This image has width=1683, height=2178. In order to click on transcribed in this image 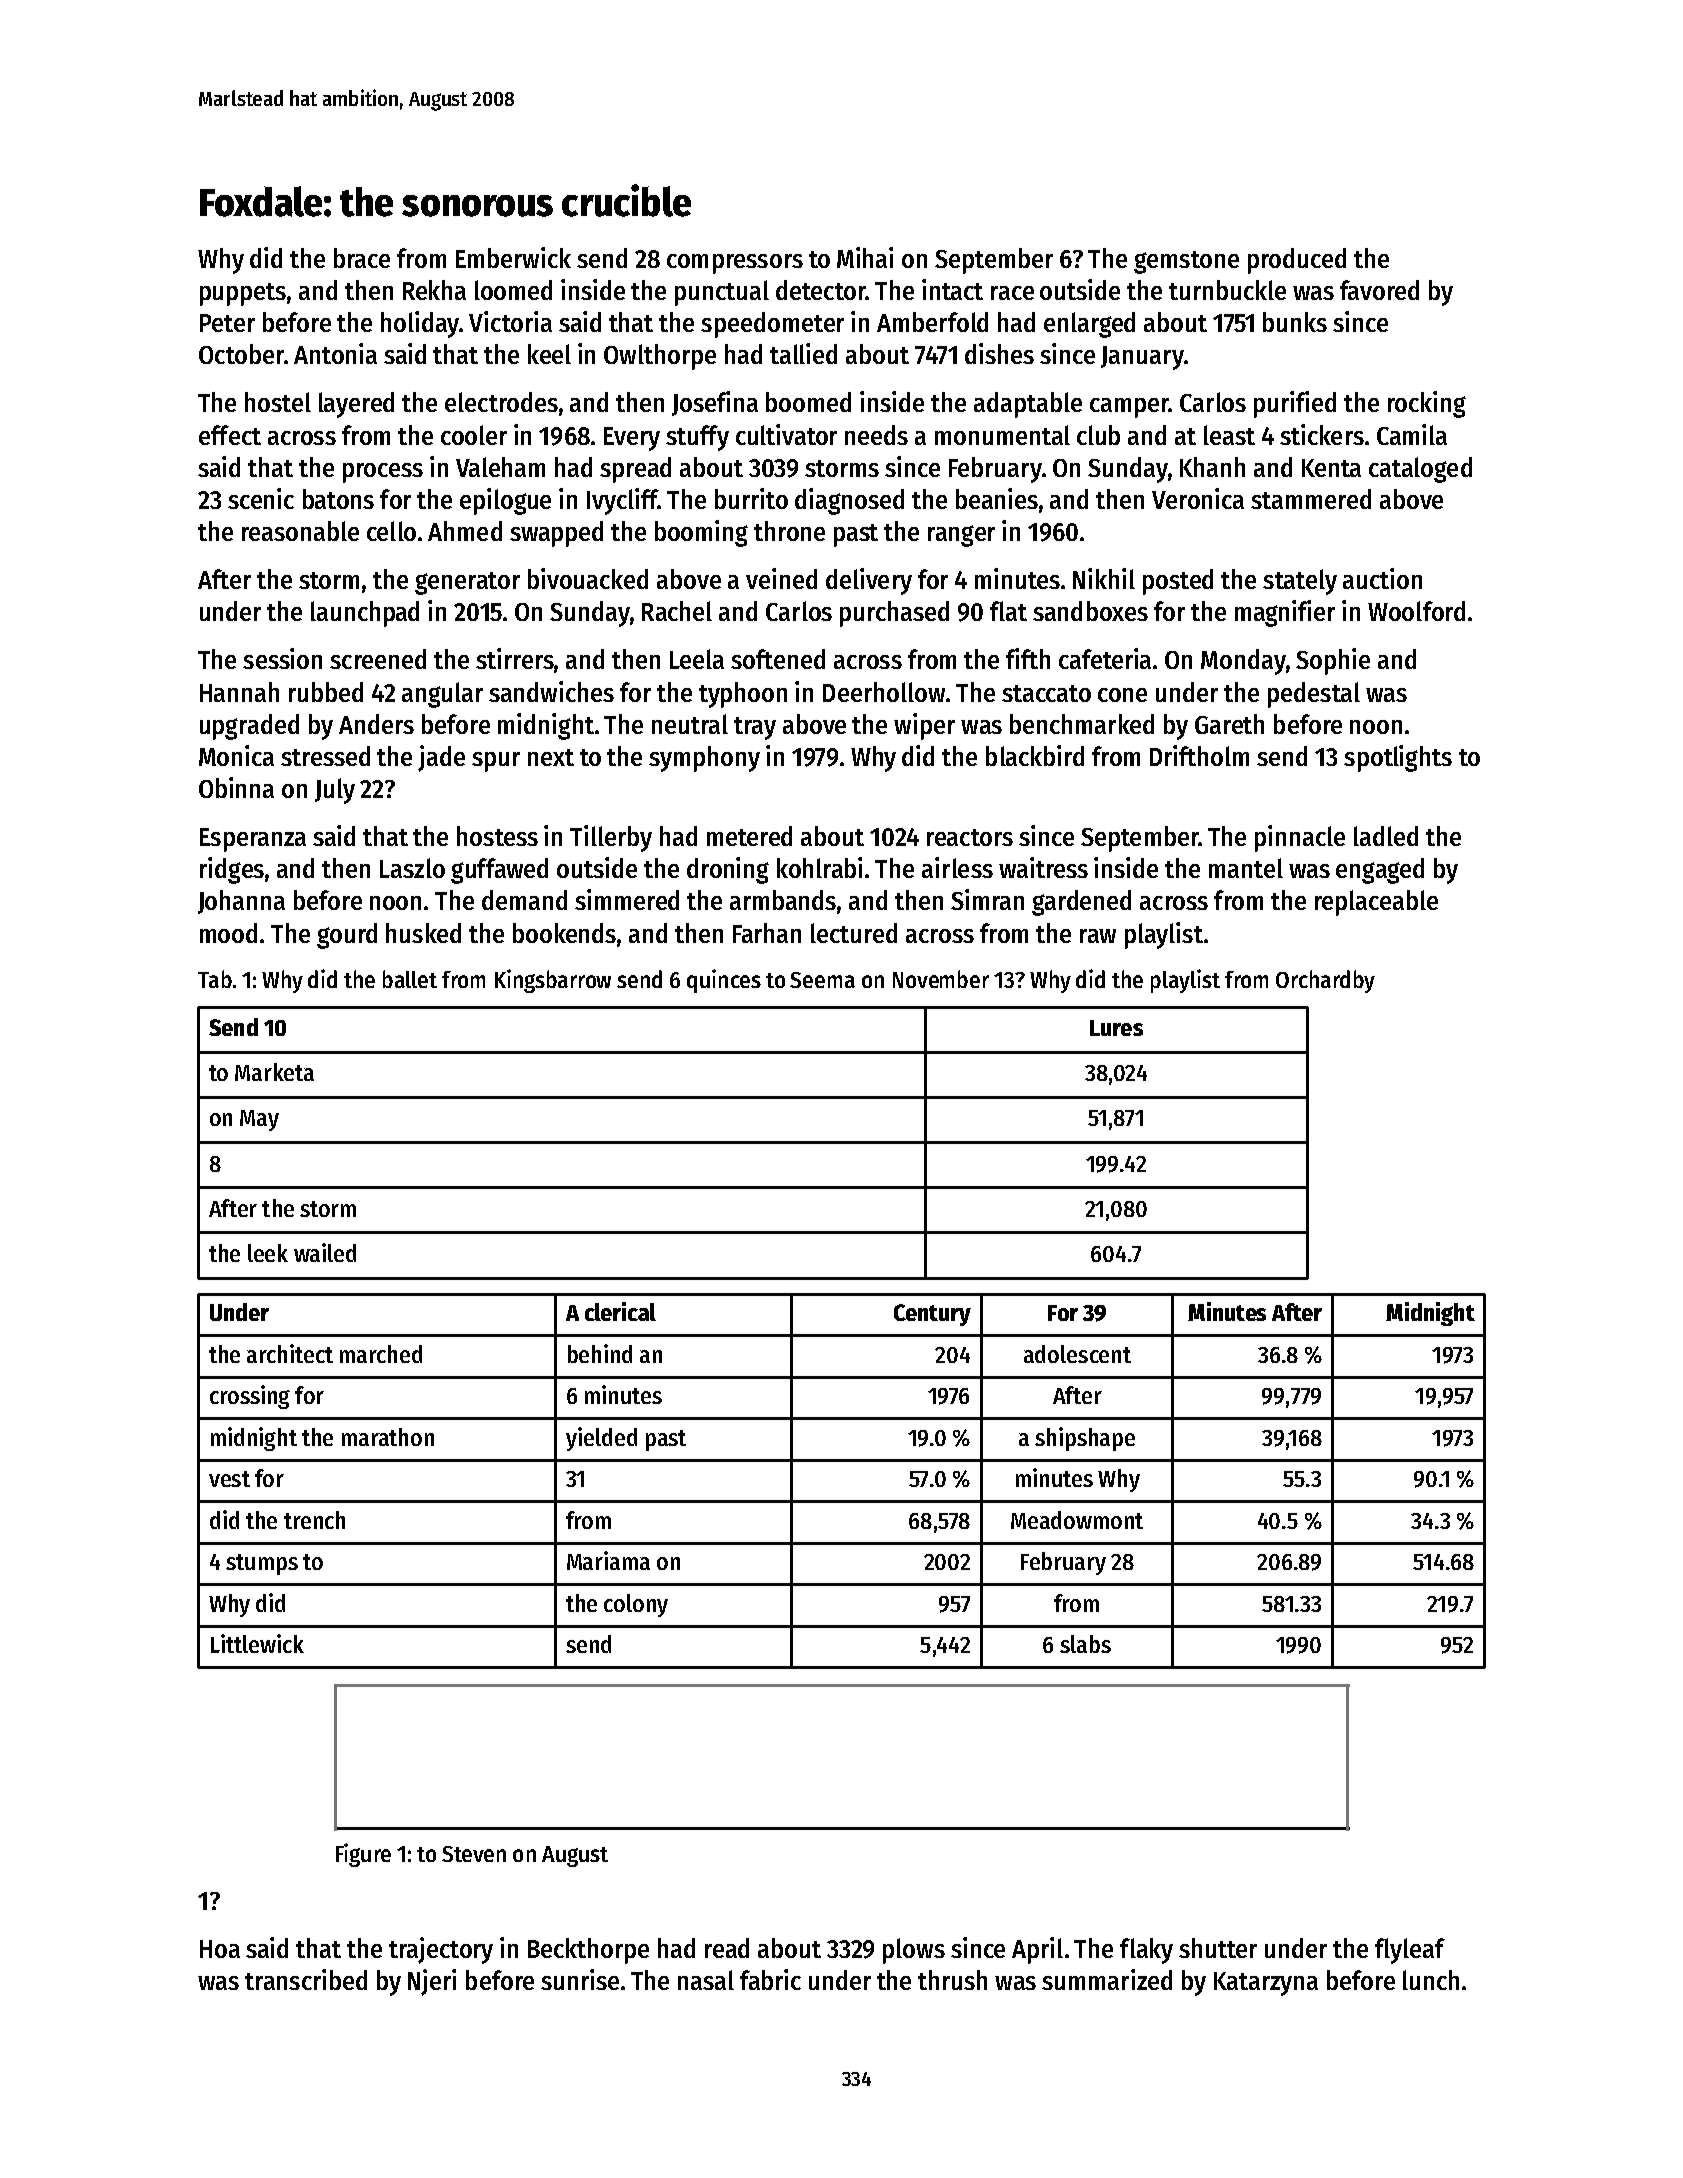, I will do `click(306, 1979)`.
